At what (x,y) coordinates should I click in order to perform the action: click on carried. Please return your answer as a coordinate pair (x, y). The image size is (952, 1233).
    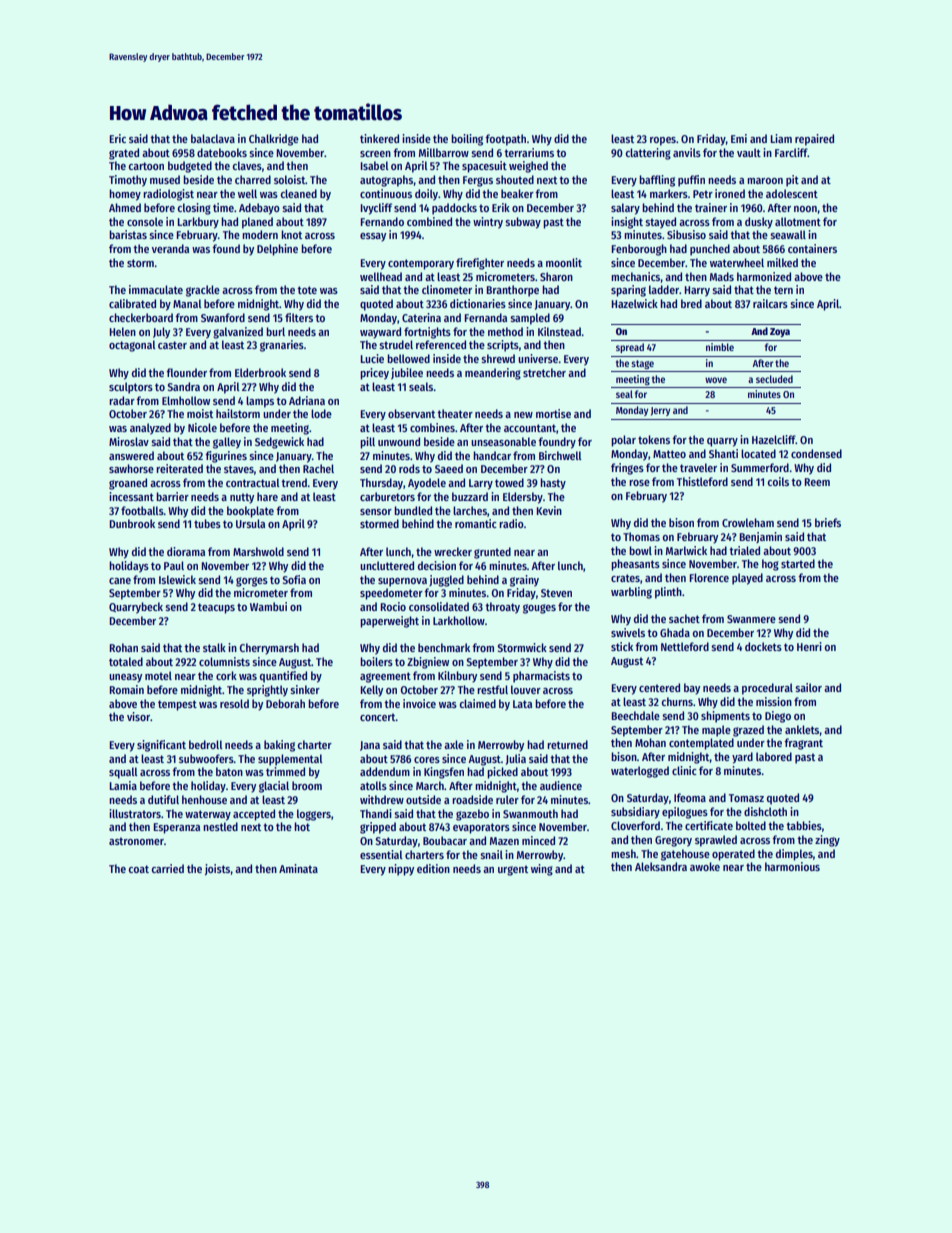
    Looking at the image, I should click on (168, 868).
